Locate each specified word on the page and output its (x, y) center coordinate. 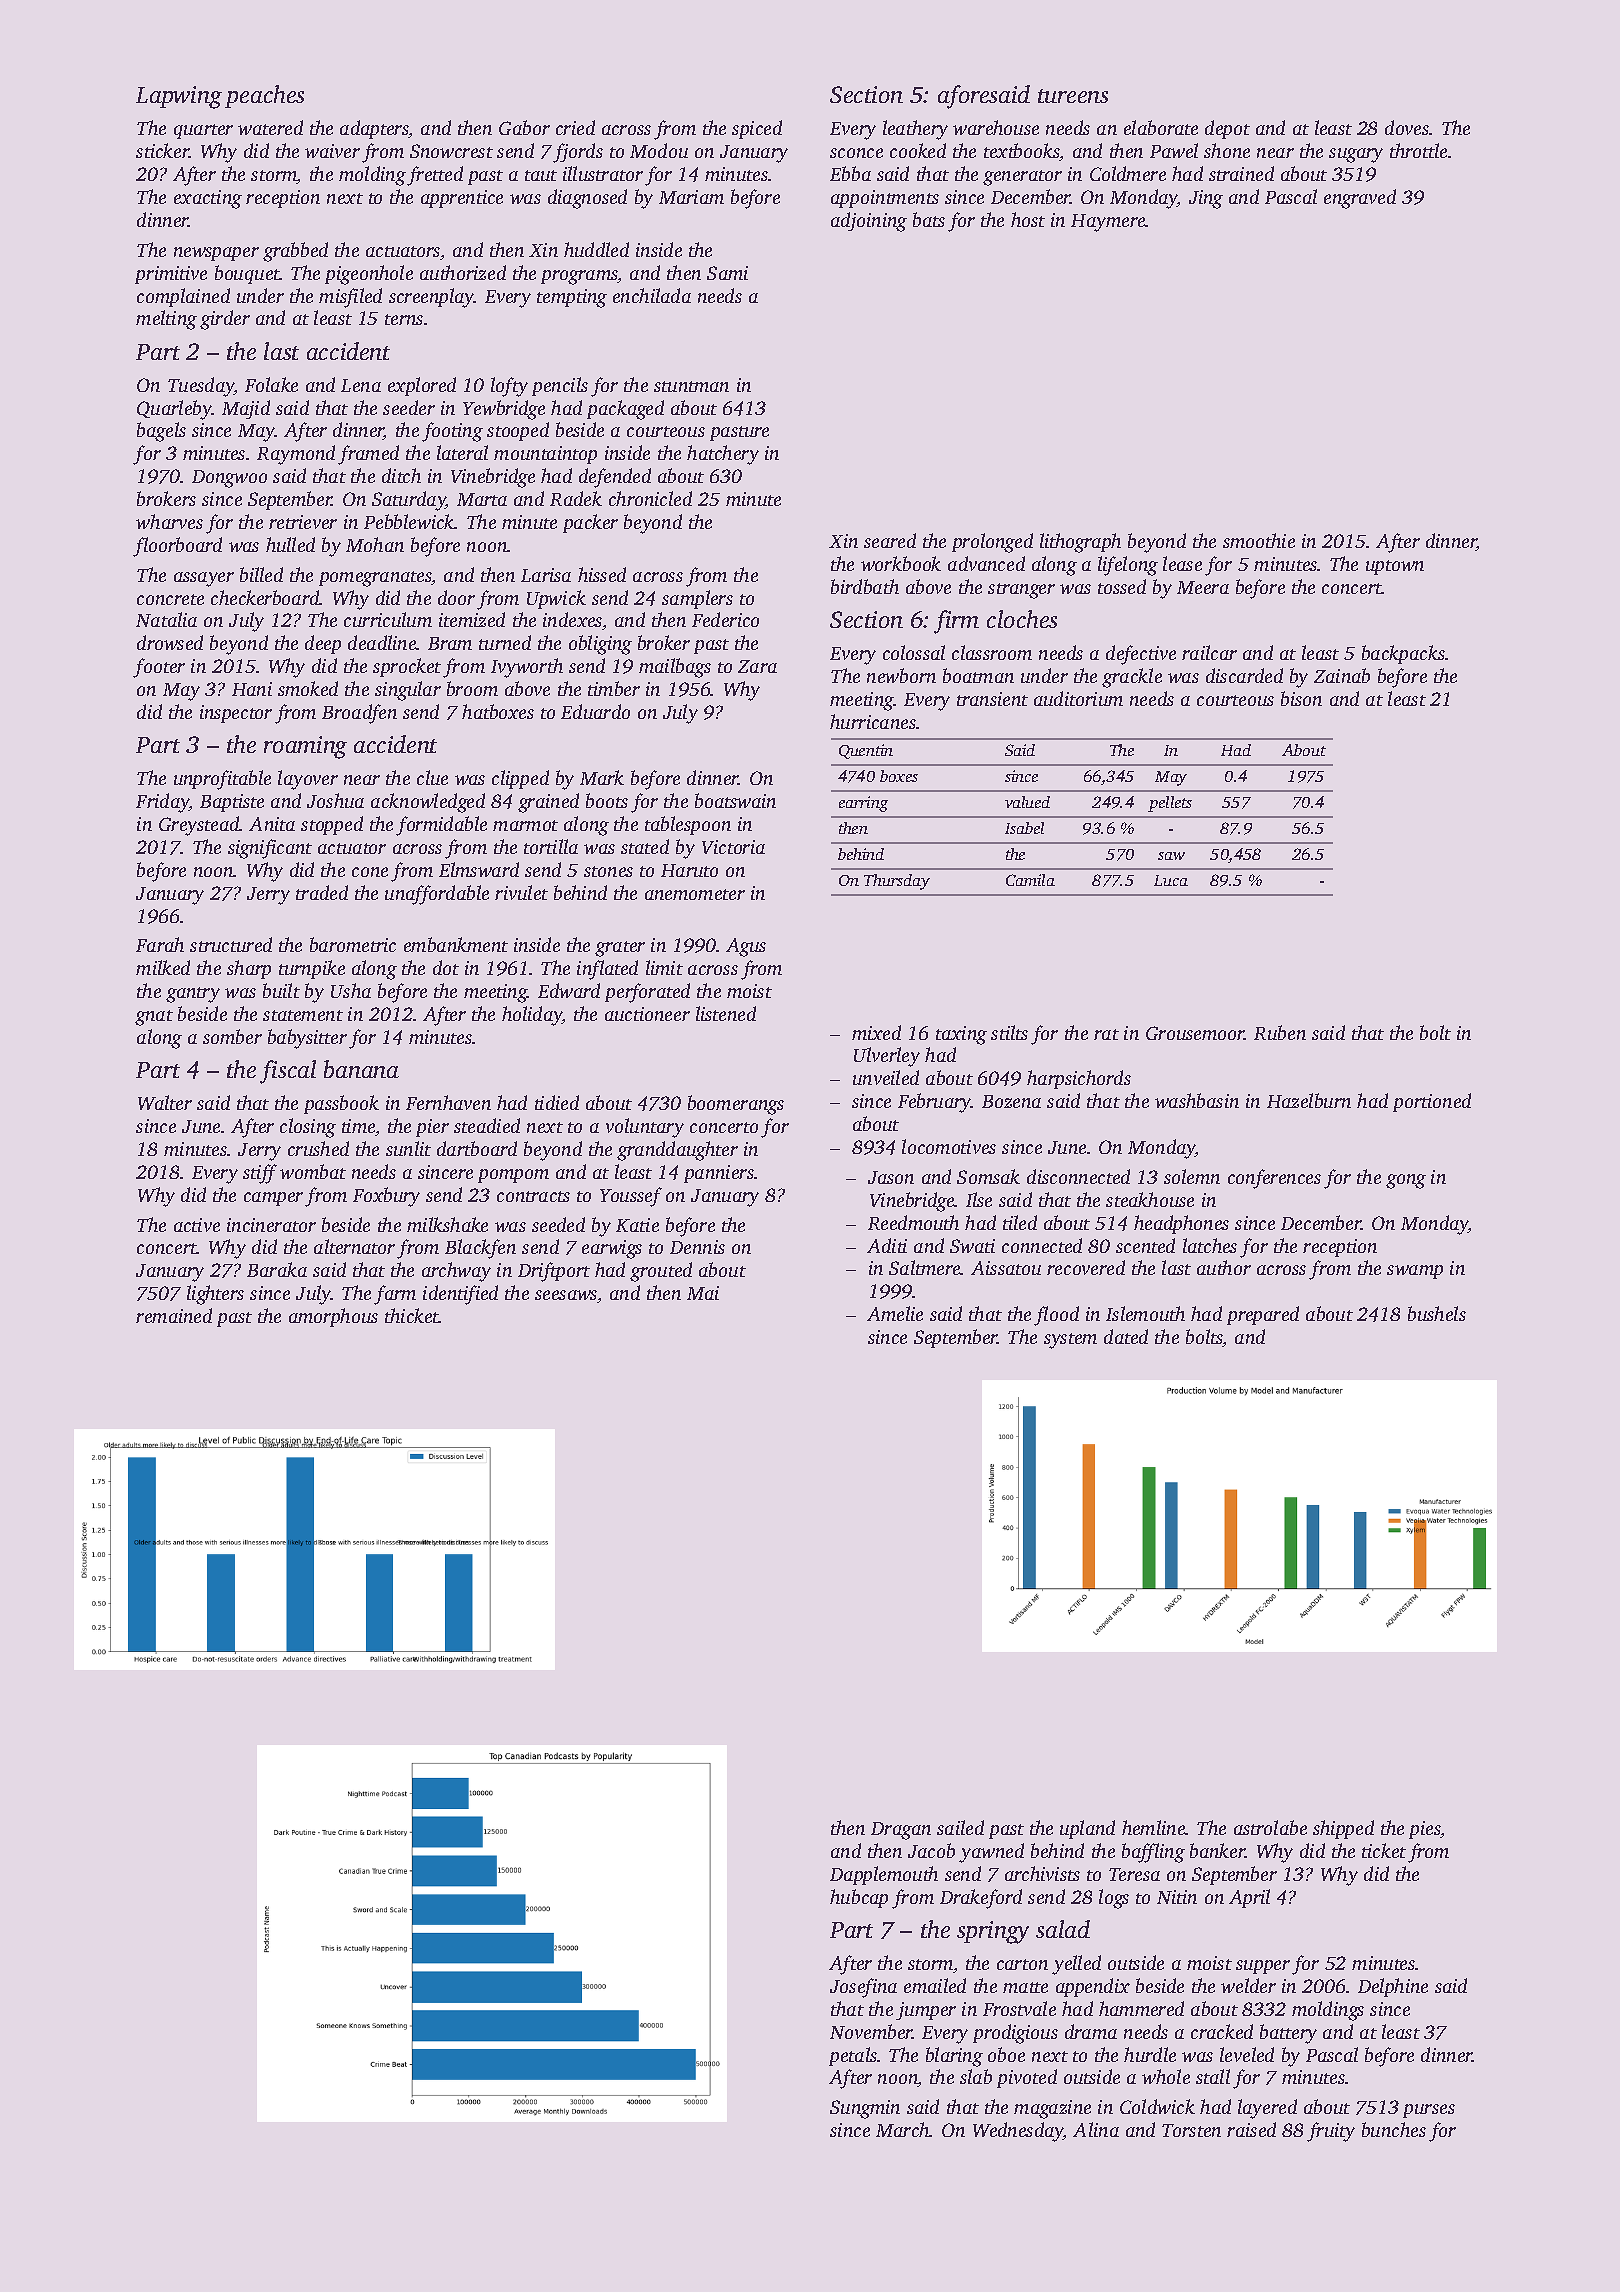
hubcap (859, 1898)
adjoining (869, 222)
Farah (160, 944)
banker (1217, 1850)
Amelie (895, 1313)
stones (608, 871)
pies (1425, 1830)
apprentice (462, 199)
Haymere (1108, 223)
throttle (1418, 150)
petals (853, 2056)
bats (929, 219)
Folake (271, 384)
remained (174, 1315)
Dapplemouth (884, 1875)
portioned (1432, 1102)
